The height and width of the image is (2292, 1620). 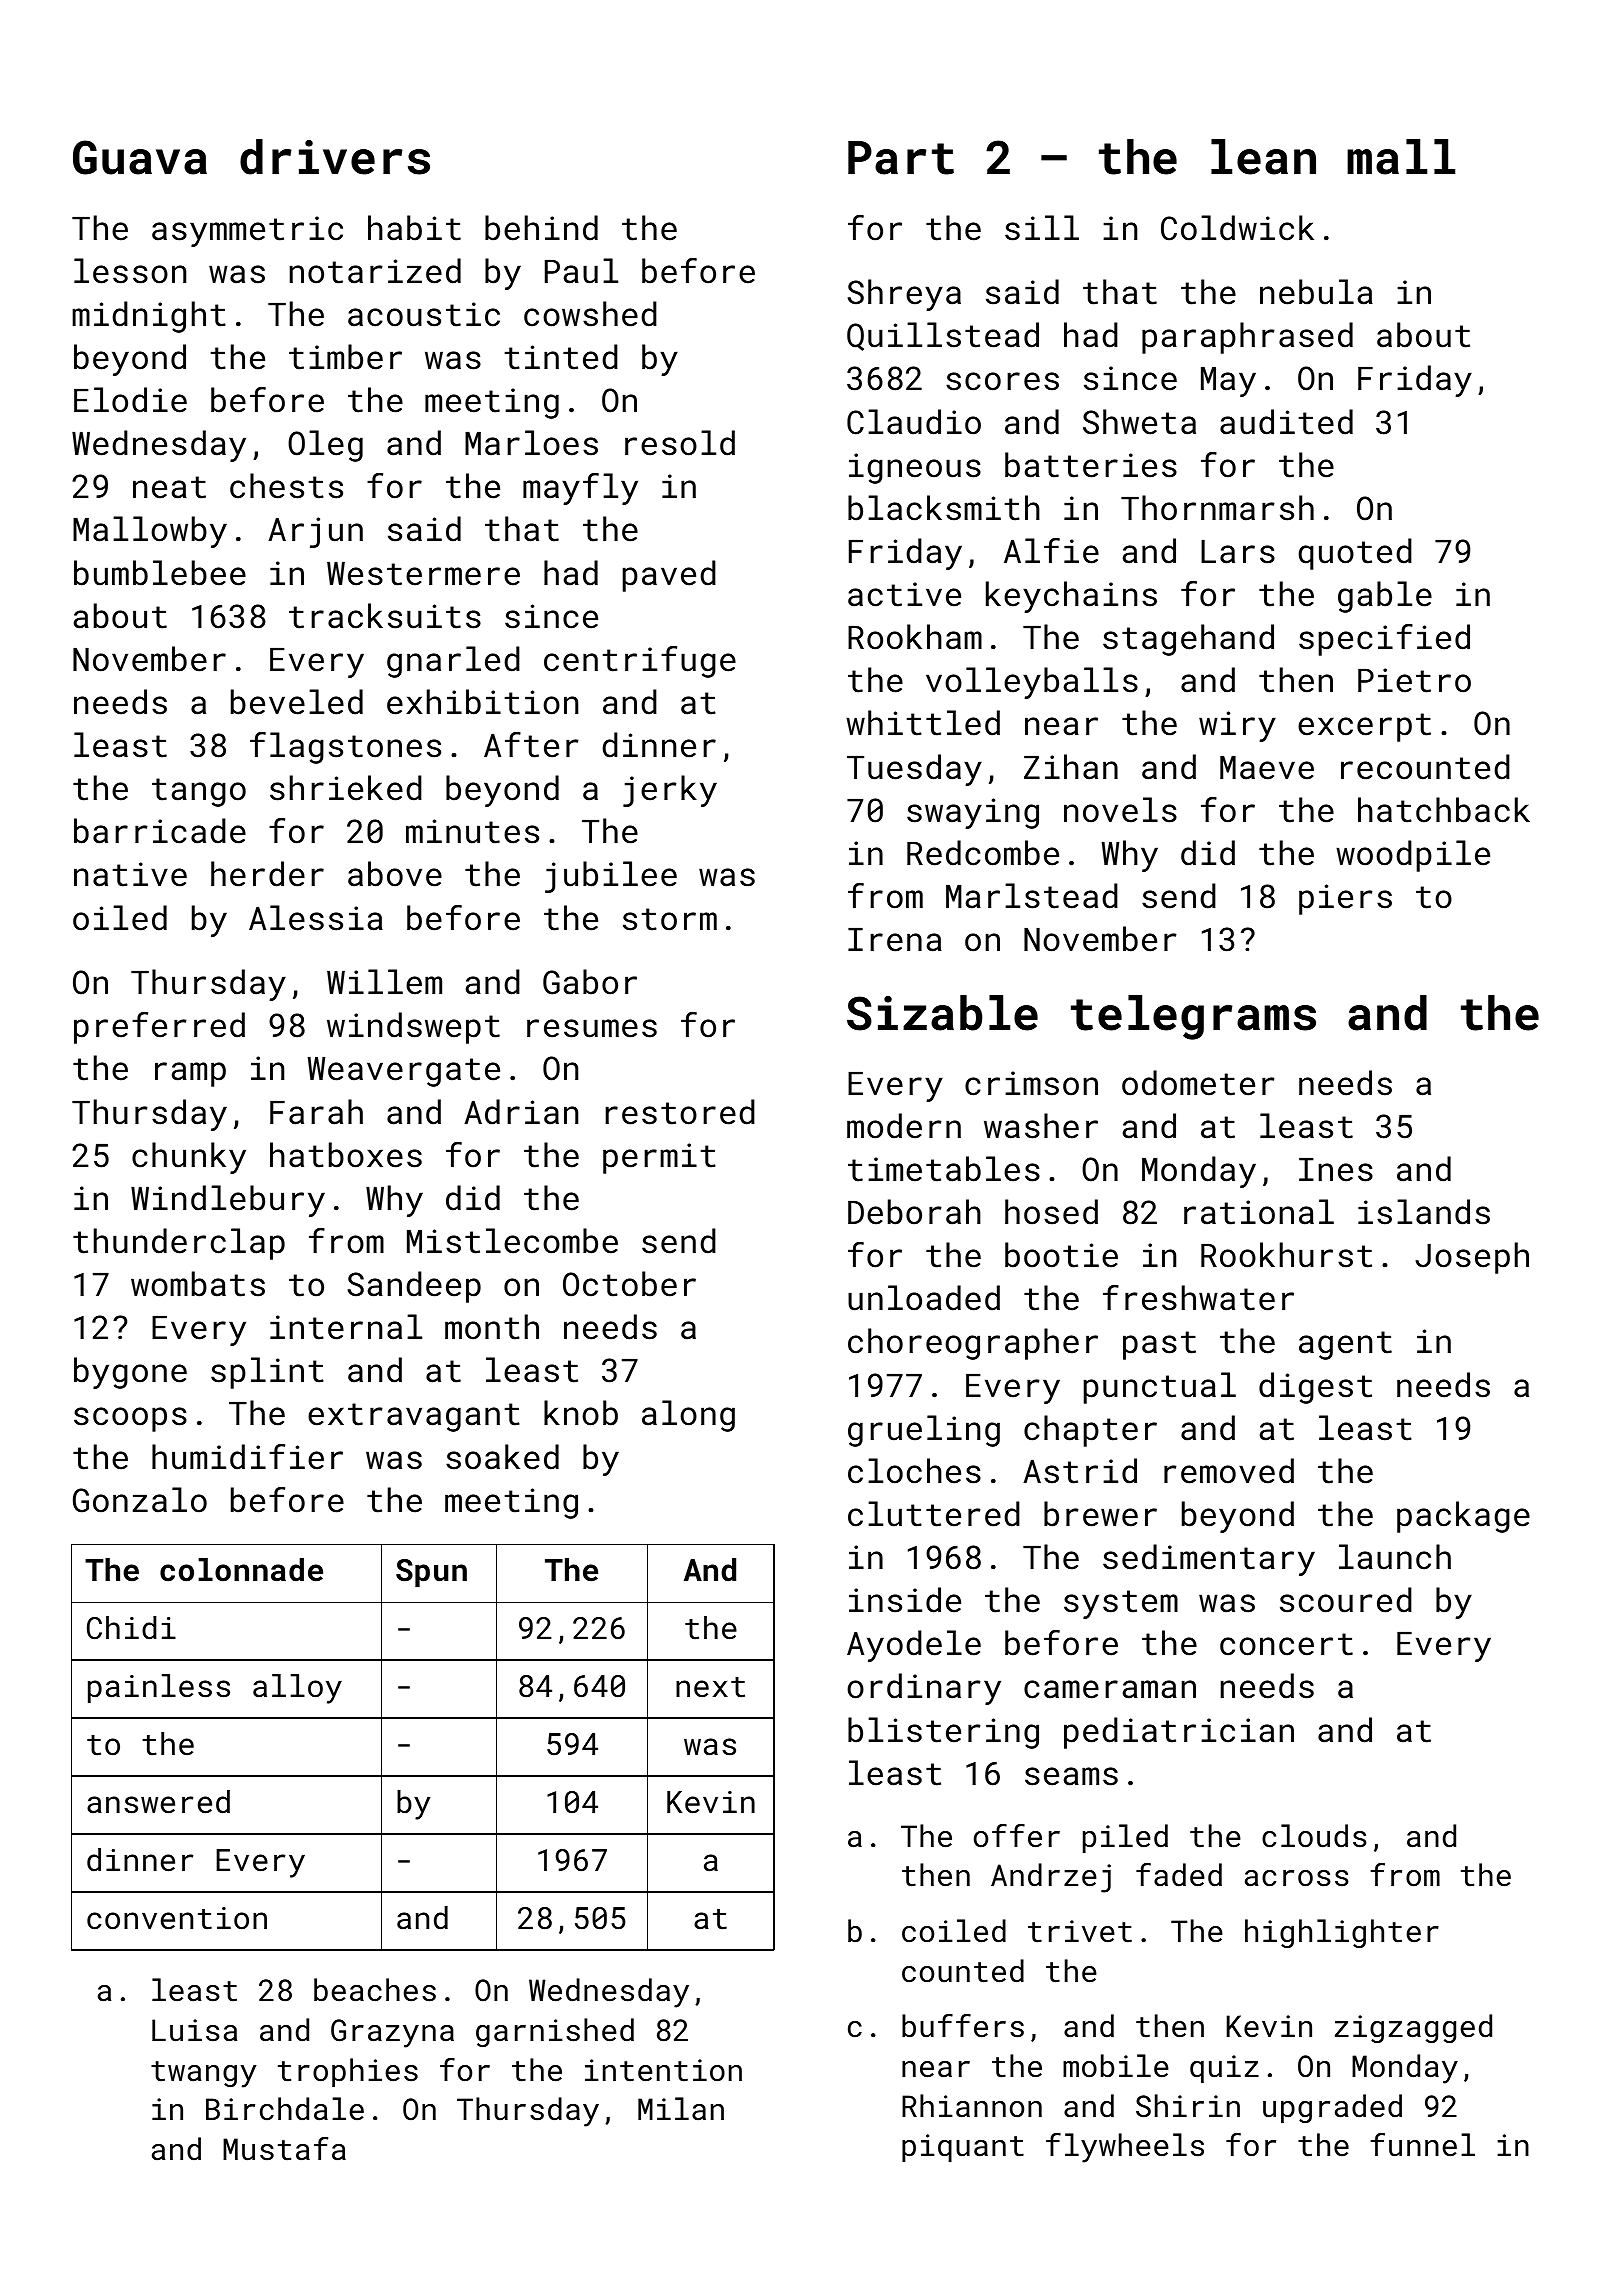 I want to click on permit, so click(x=659, y=1158).
